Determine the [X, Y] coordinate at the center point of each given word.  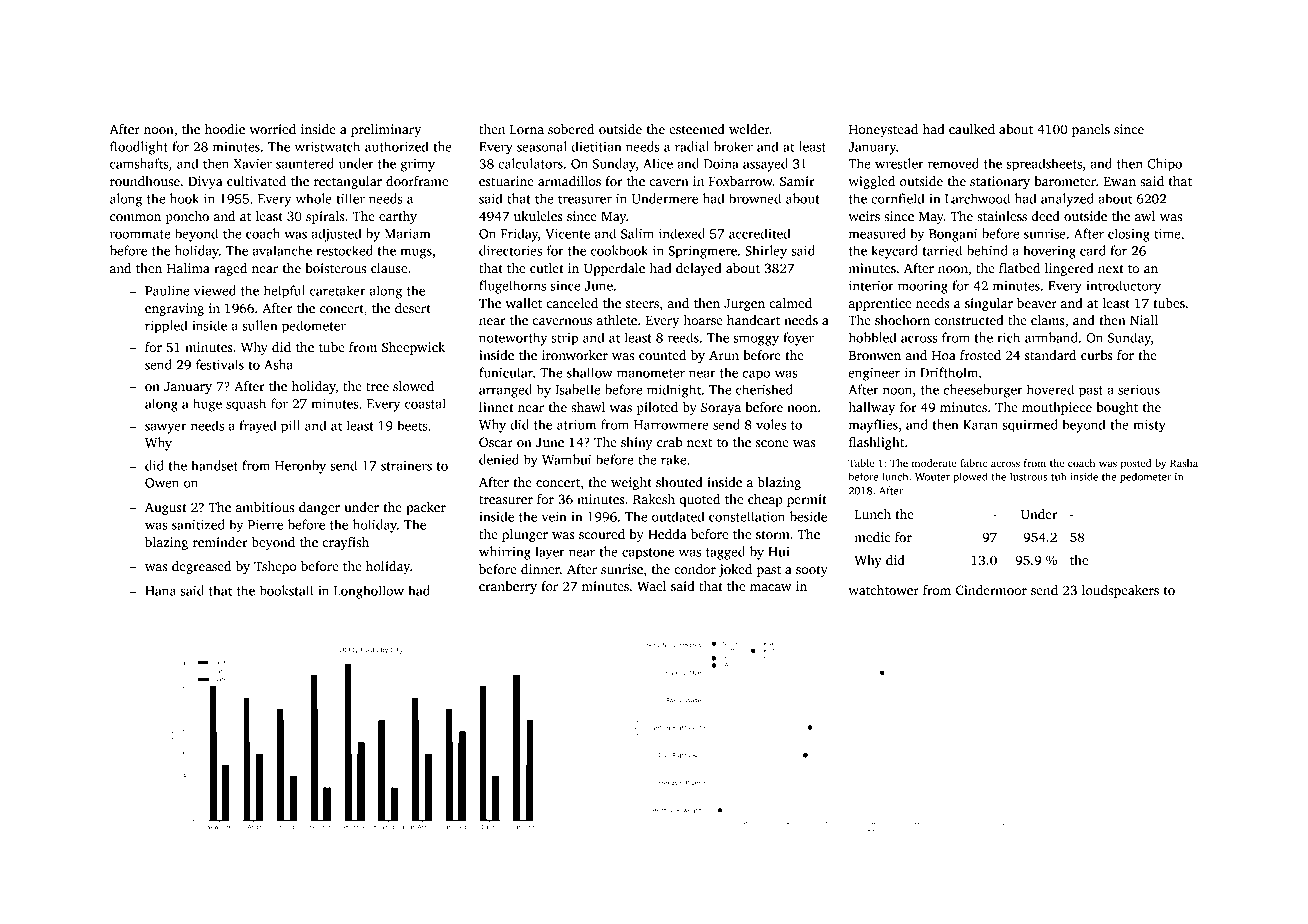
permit [807, 500]
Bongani [953, 235]
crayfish [346, 543]
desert [413, 308]
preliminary [386, 130]
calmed [790, 303]
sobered [571, 129]
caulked [972, 129]
